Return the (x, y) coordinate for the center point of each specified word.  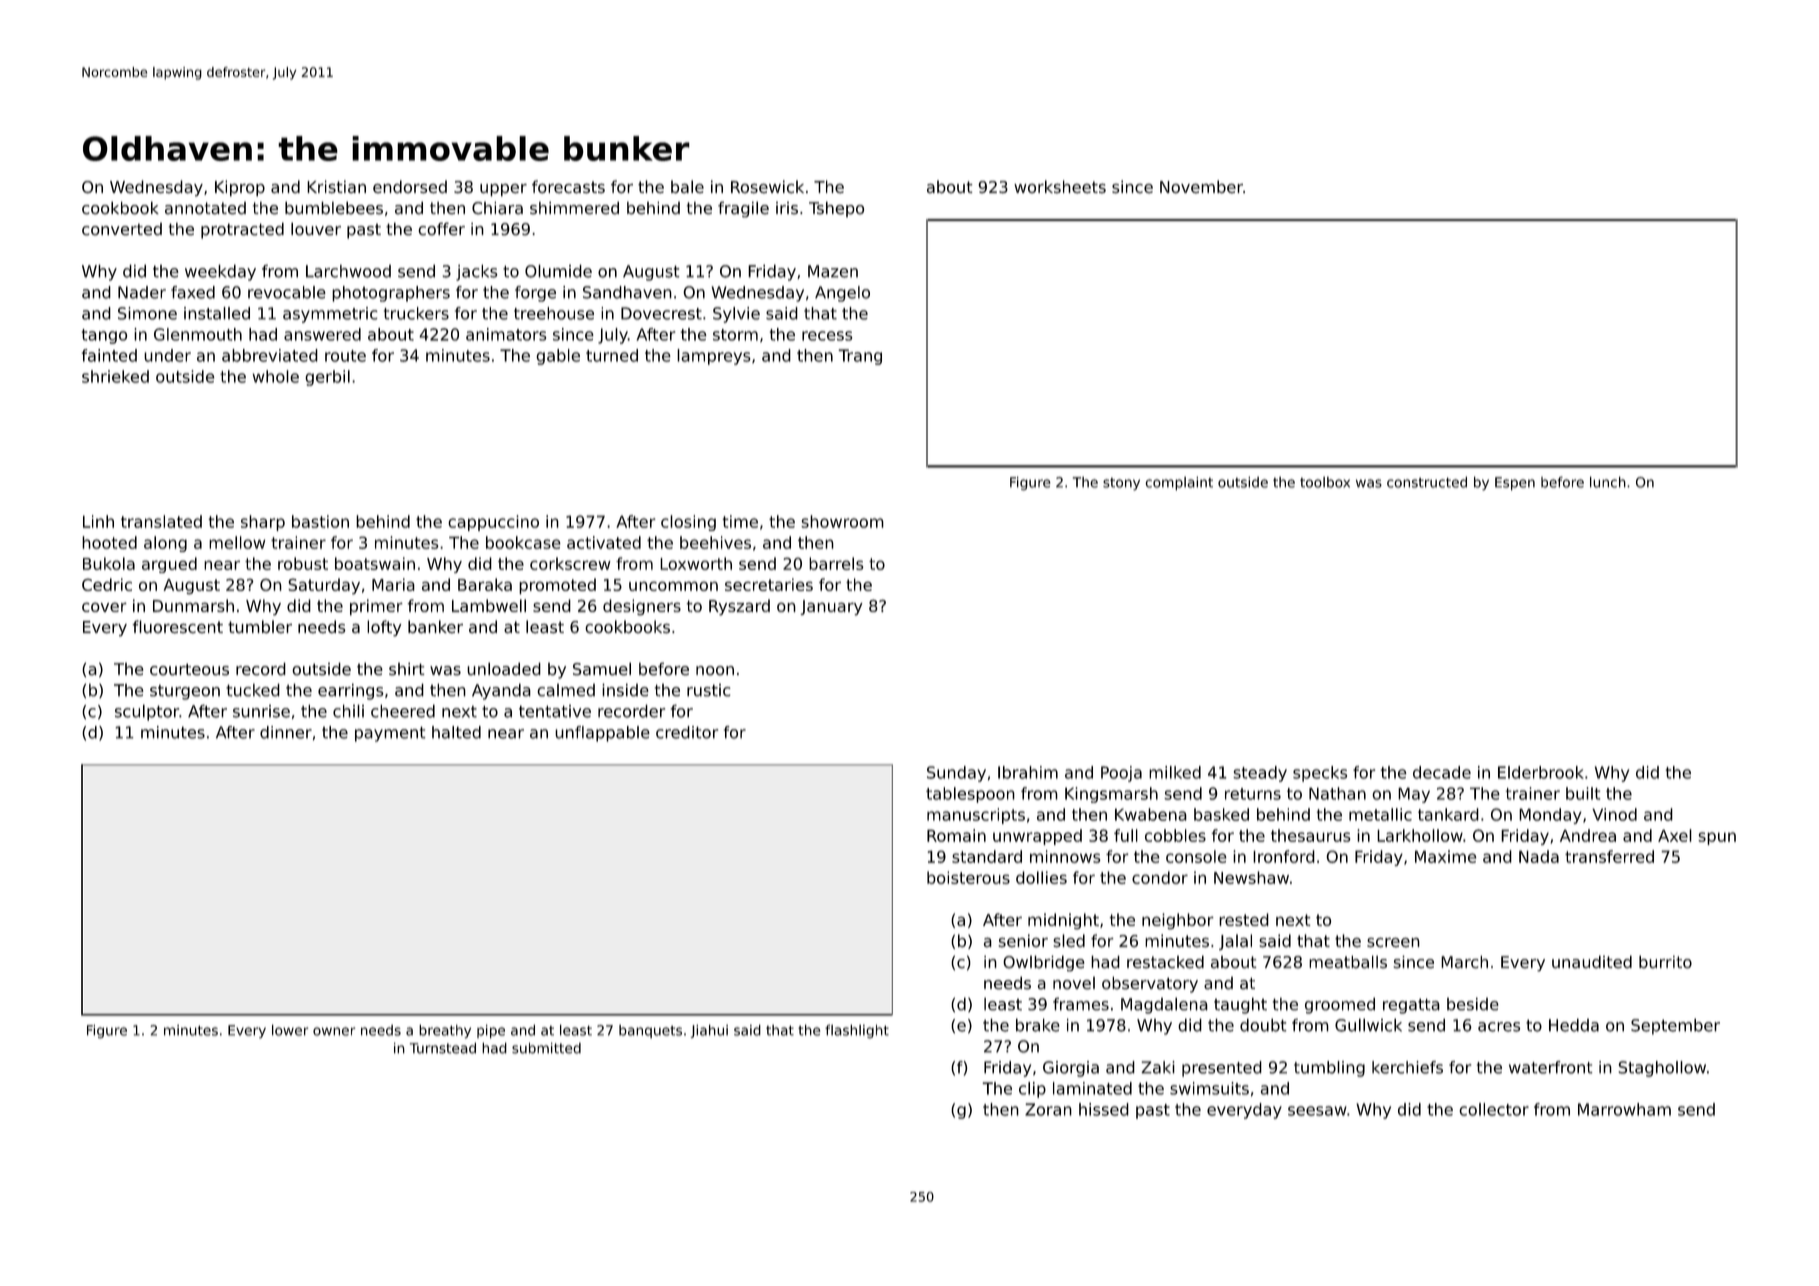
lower (290, 1030)
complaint (1179, 484)
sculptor (147, 712)
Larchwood (348, 271)
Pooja (1121, 774)
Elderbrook (1541, 772)
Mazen (833, 271)
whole (276, 376)
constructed (1427, 482)
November (1201, 187)
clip (1032, 1090)
